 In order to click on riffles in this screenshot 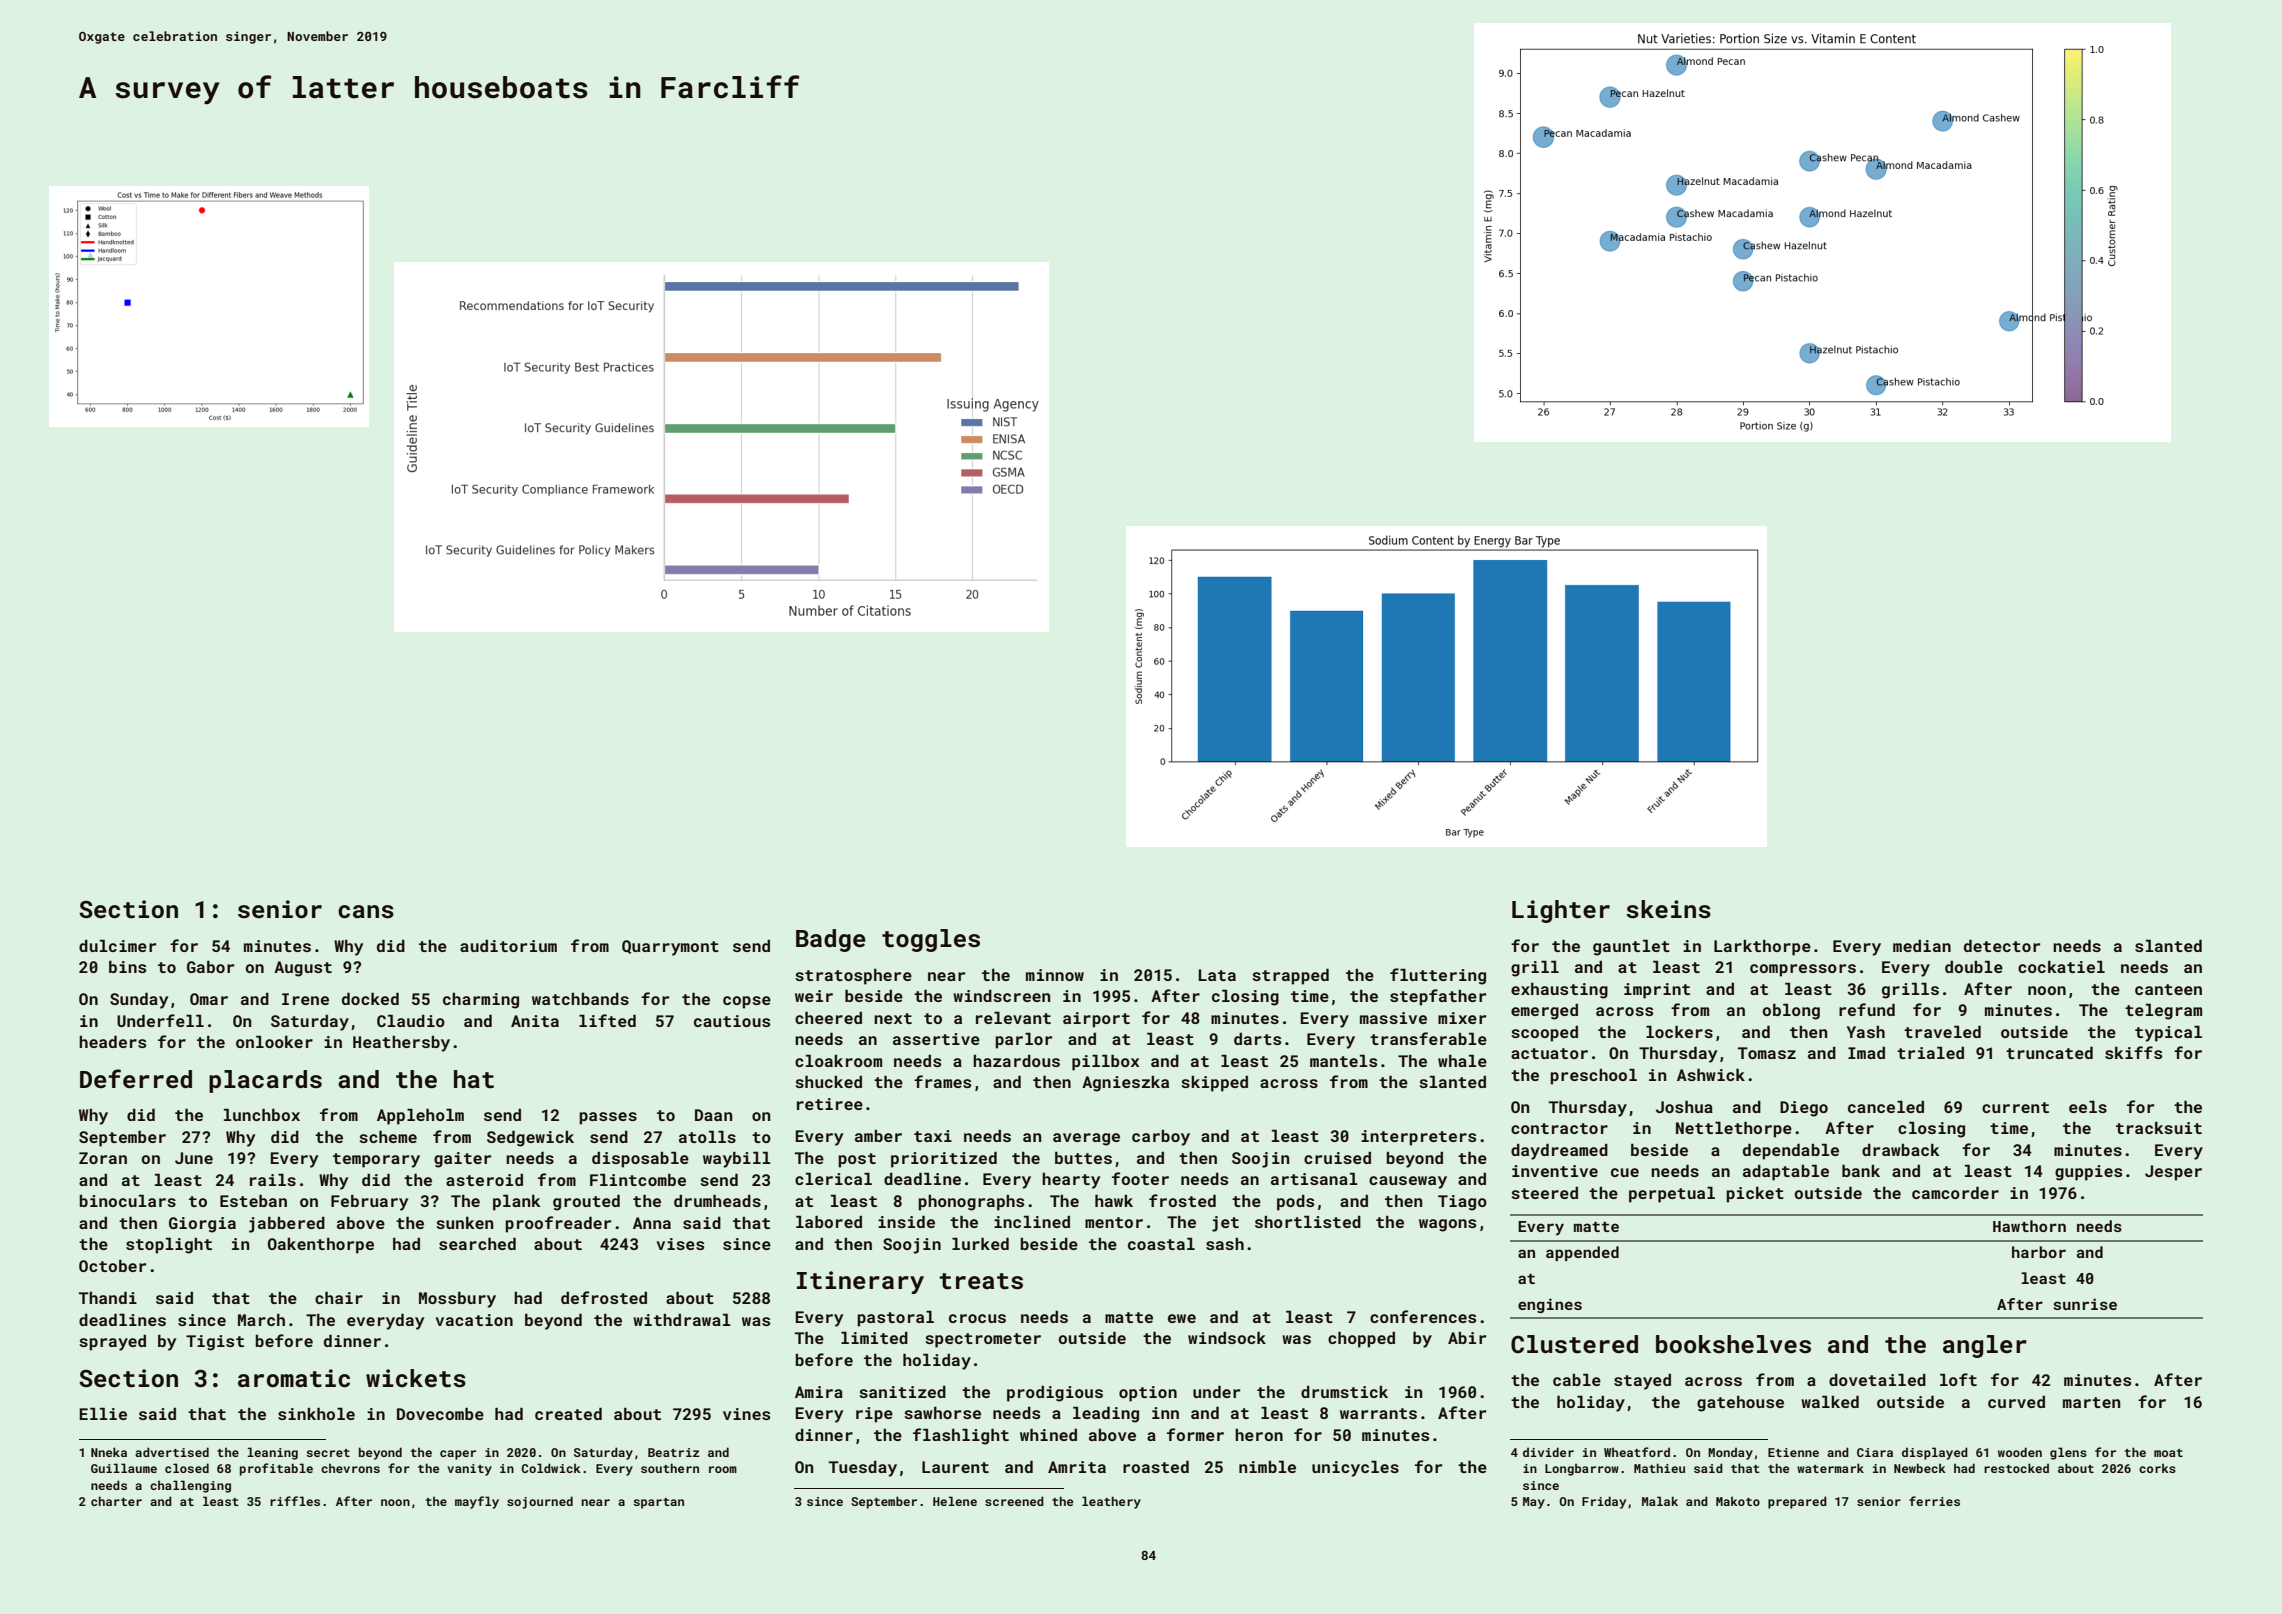, I will do `click(295, 1501)`.
